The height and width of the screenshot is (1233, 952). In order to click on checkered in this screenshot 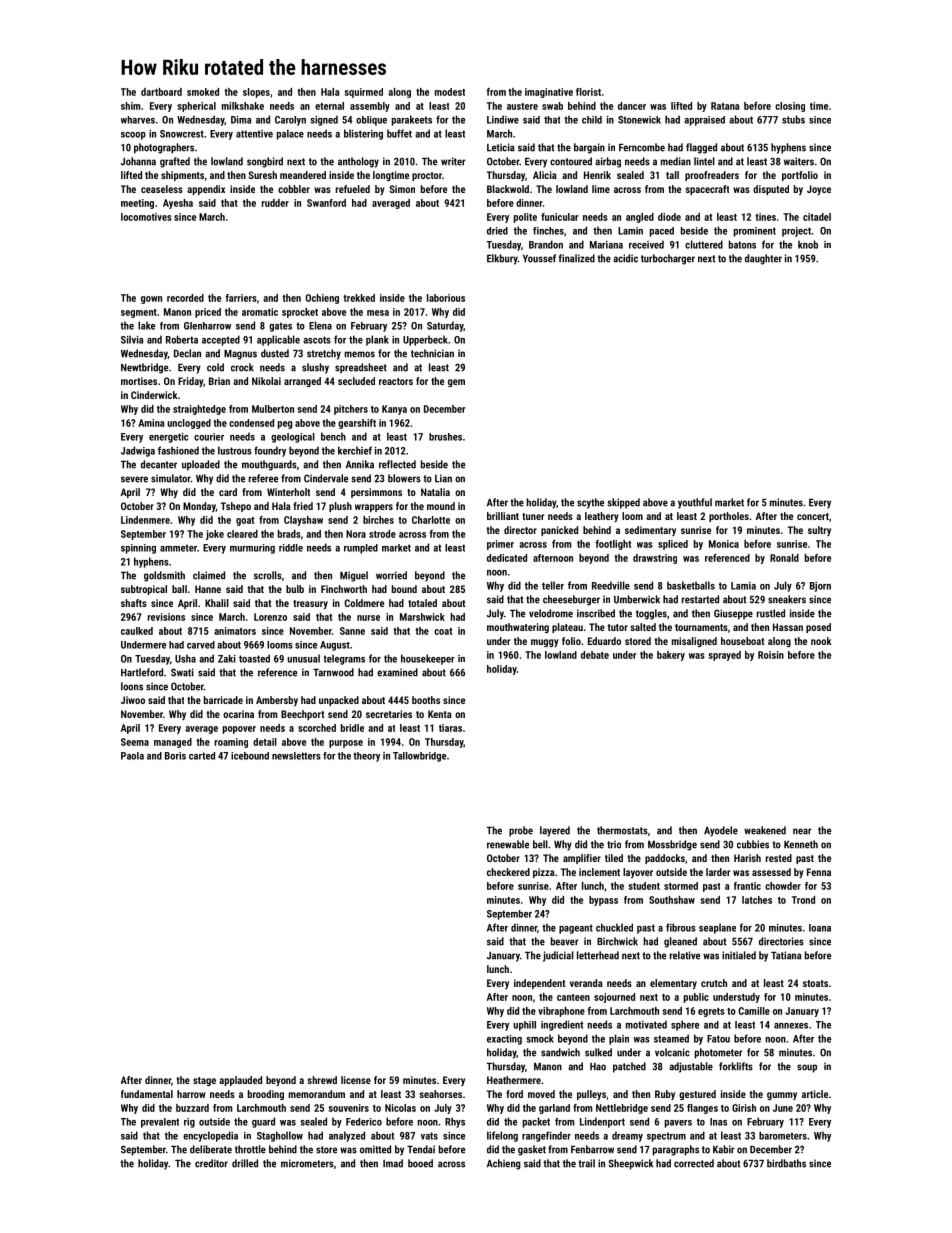, I will do `click(508, 872)`.
